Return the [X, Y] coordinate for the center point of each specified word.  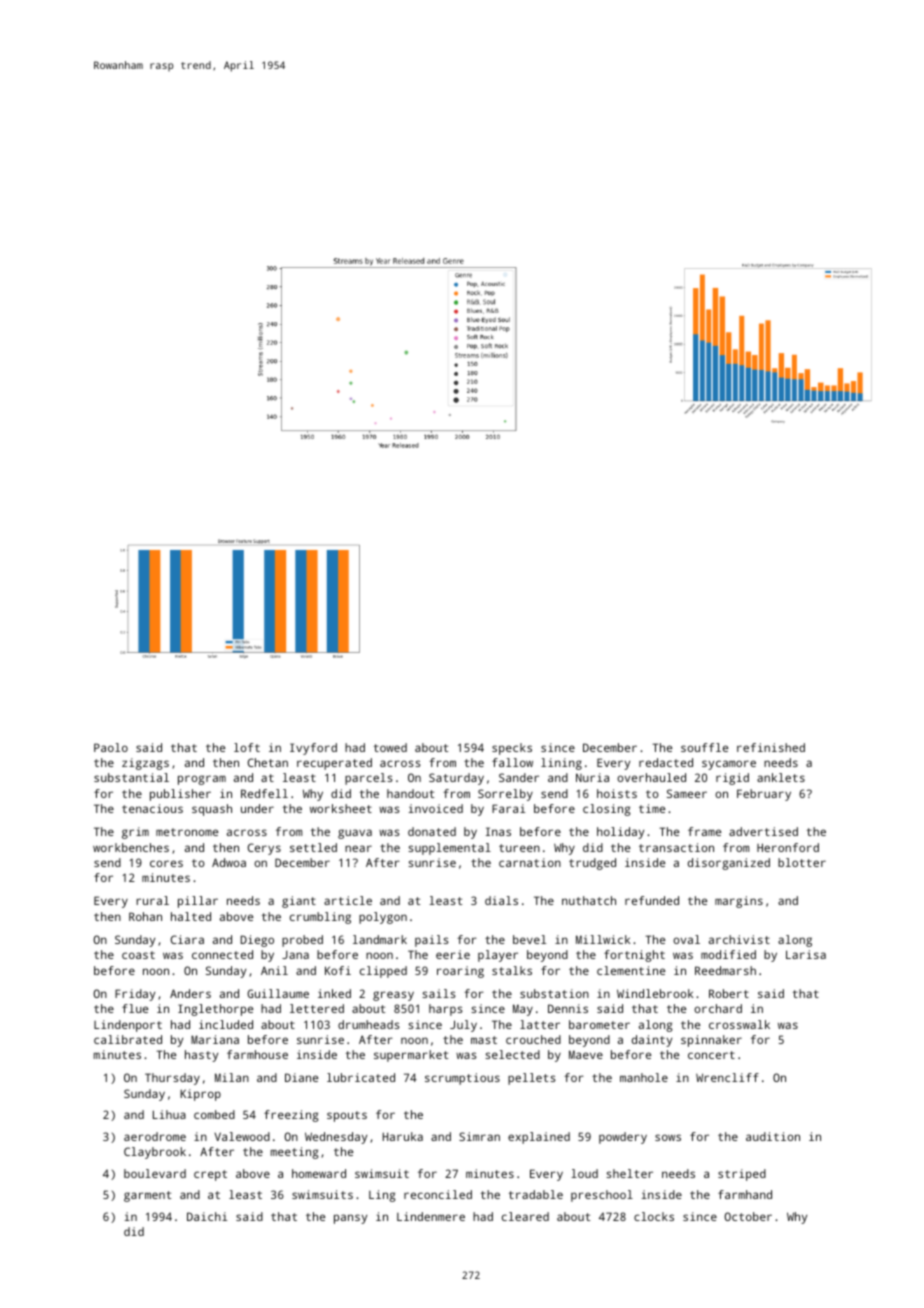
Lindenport [128, 1026]
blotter [802, 862]
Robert [729, 993]
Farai [509, 808]
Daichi [207, 1216]
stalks [512, 970]
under [257, 808]
